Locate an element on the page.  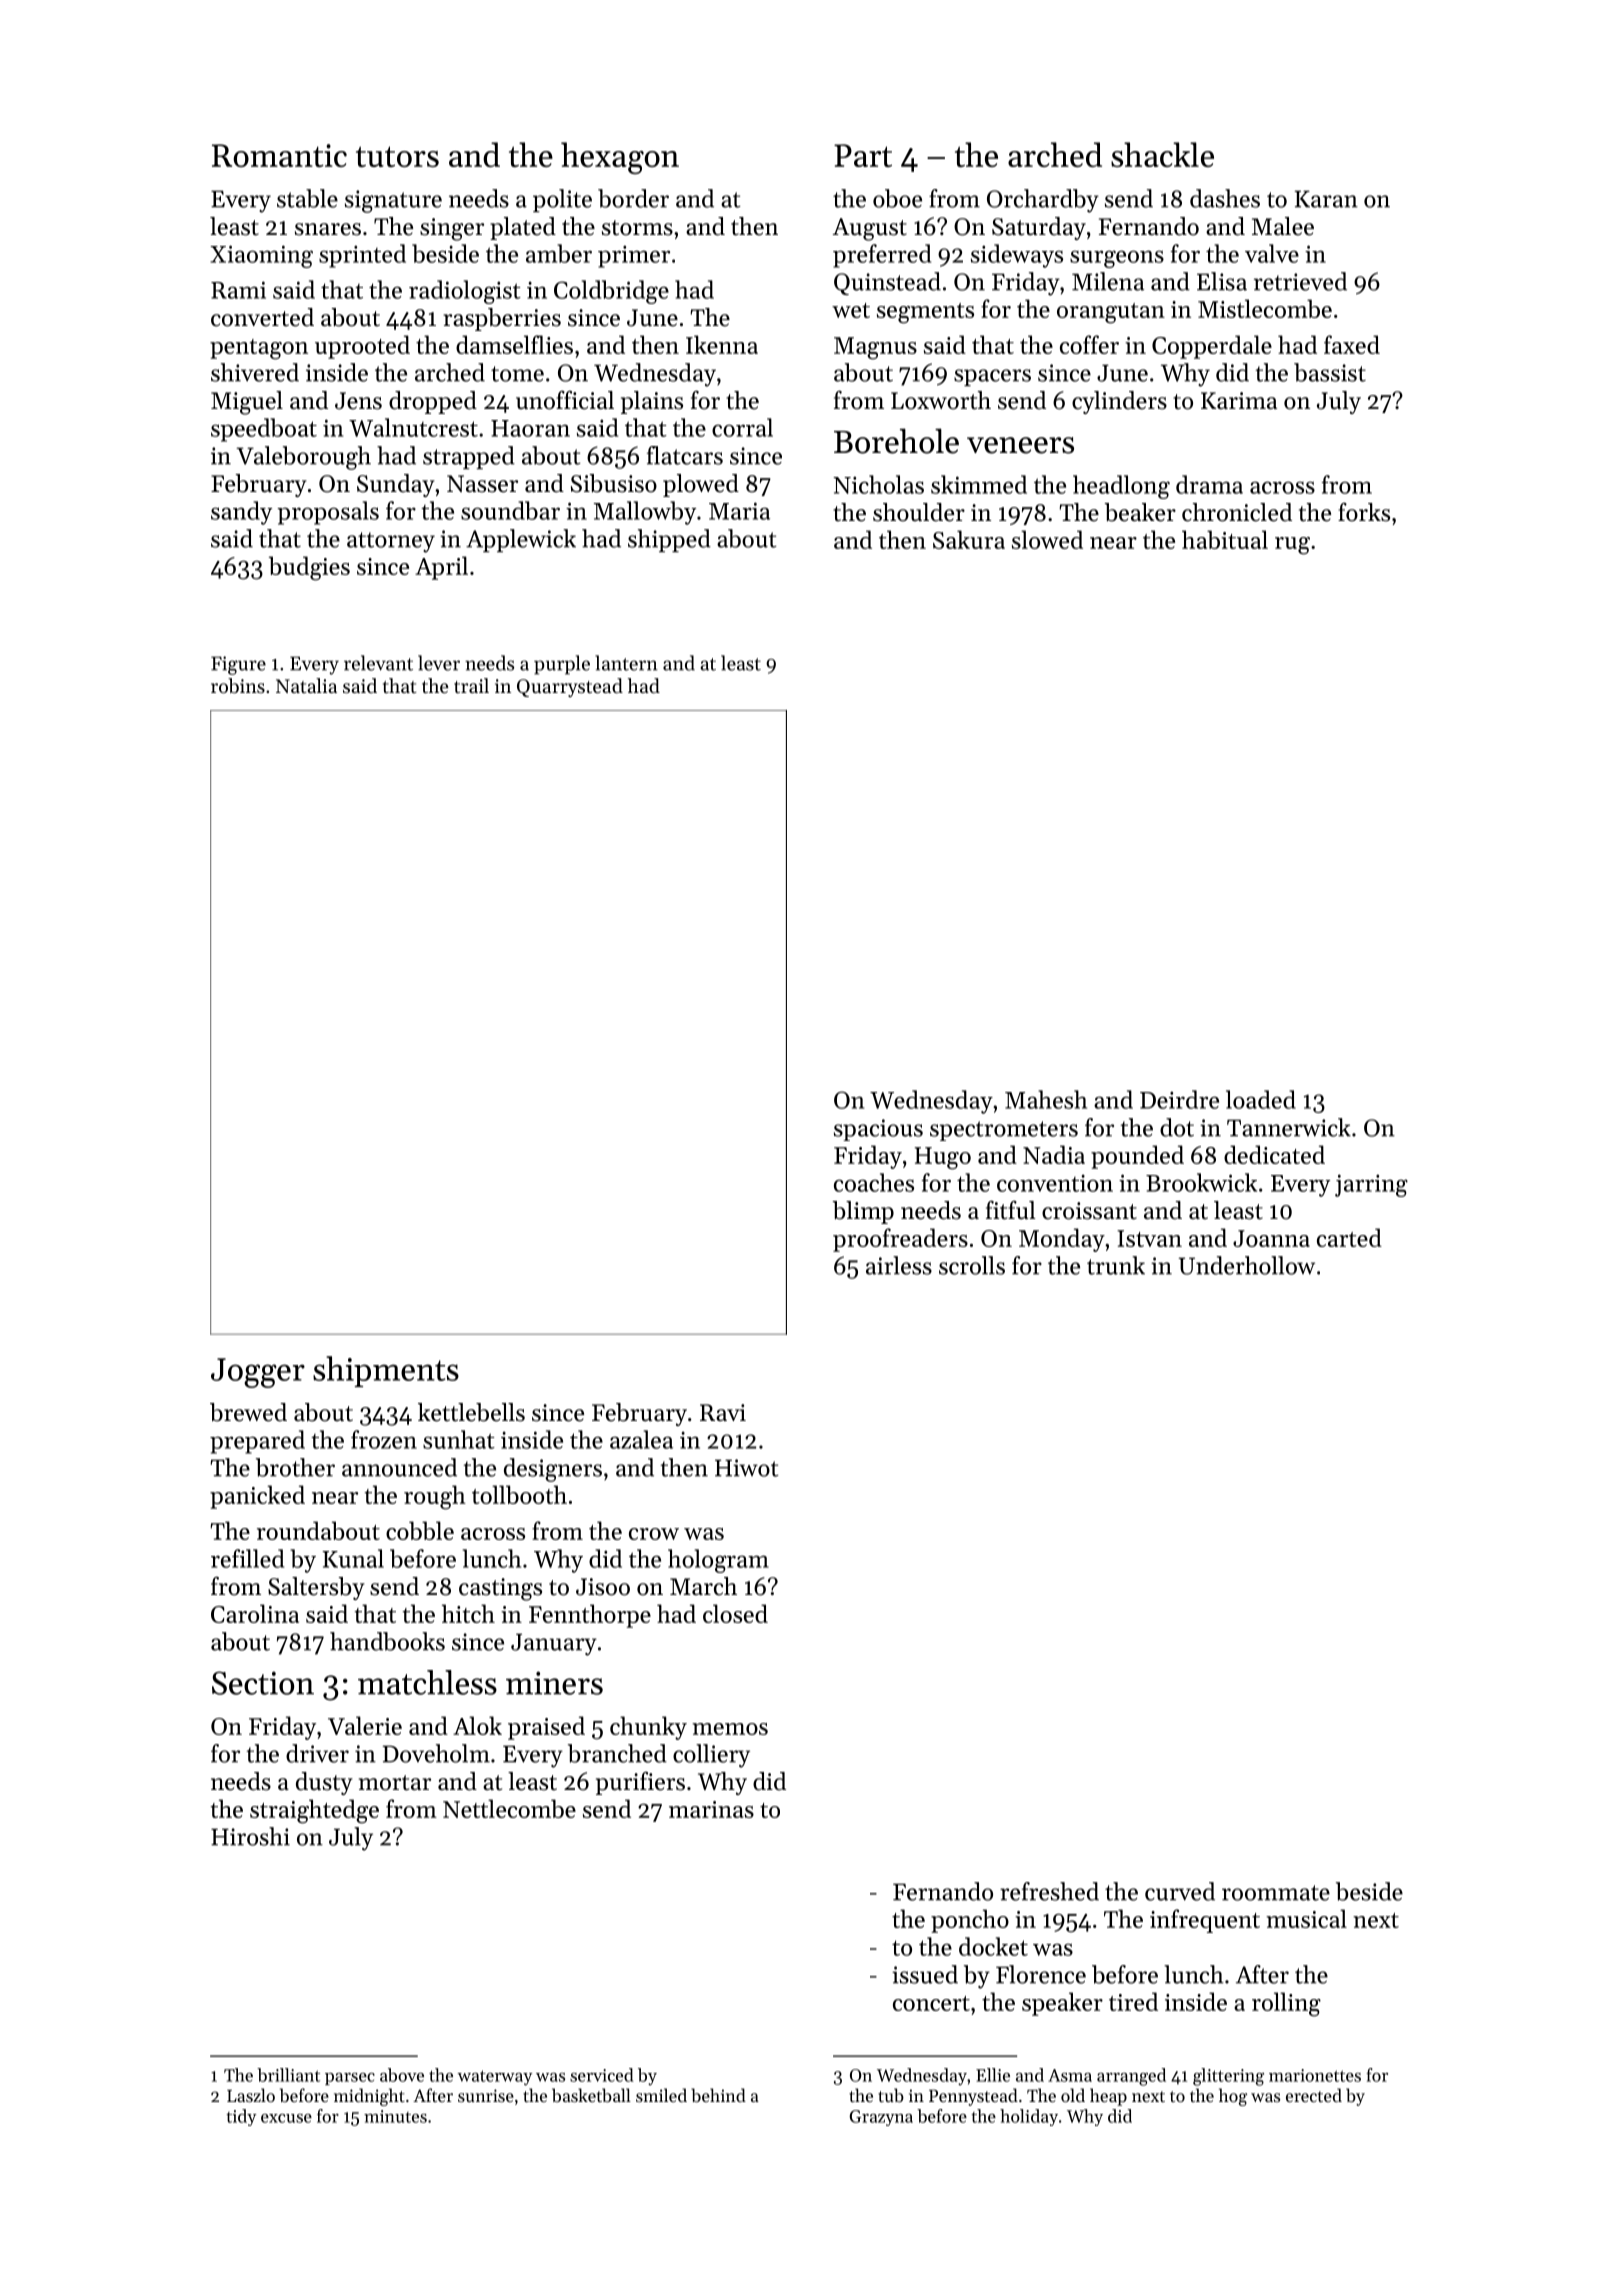
roommate is located at coordinates (1276, 1893).
